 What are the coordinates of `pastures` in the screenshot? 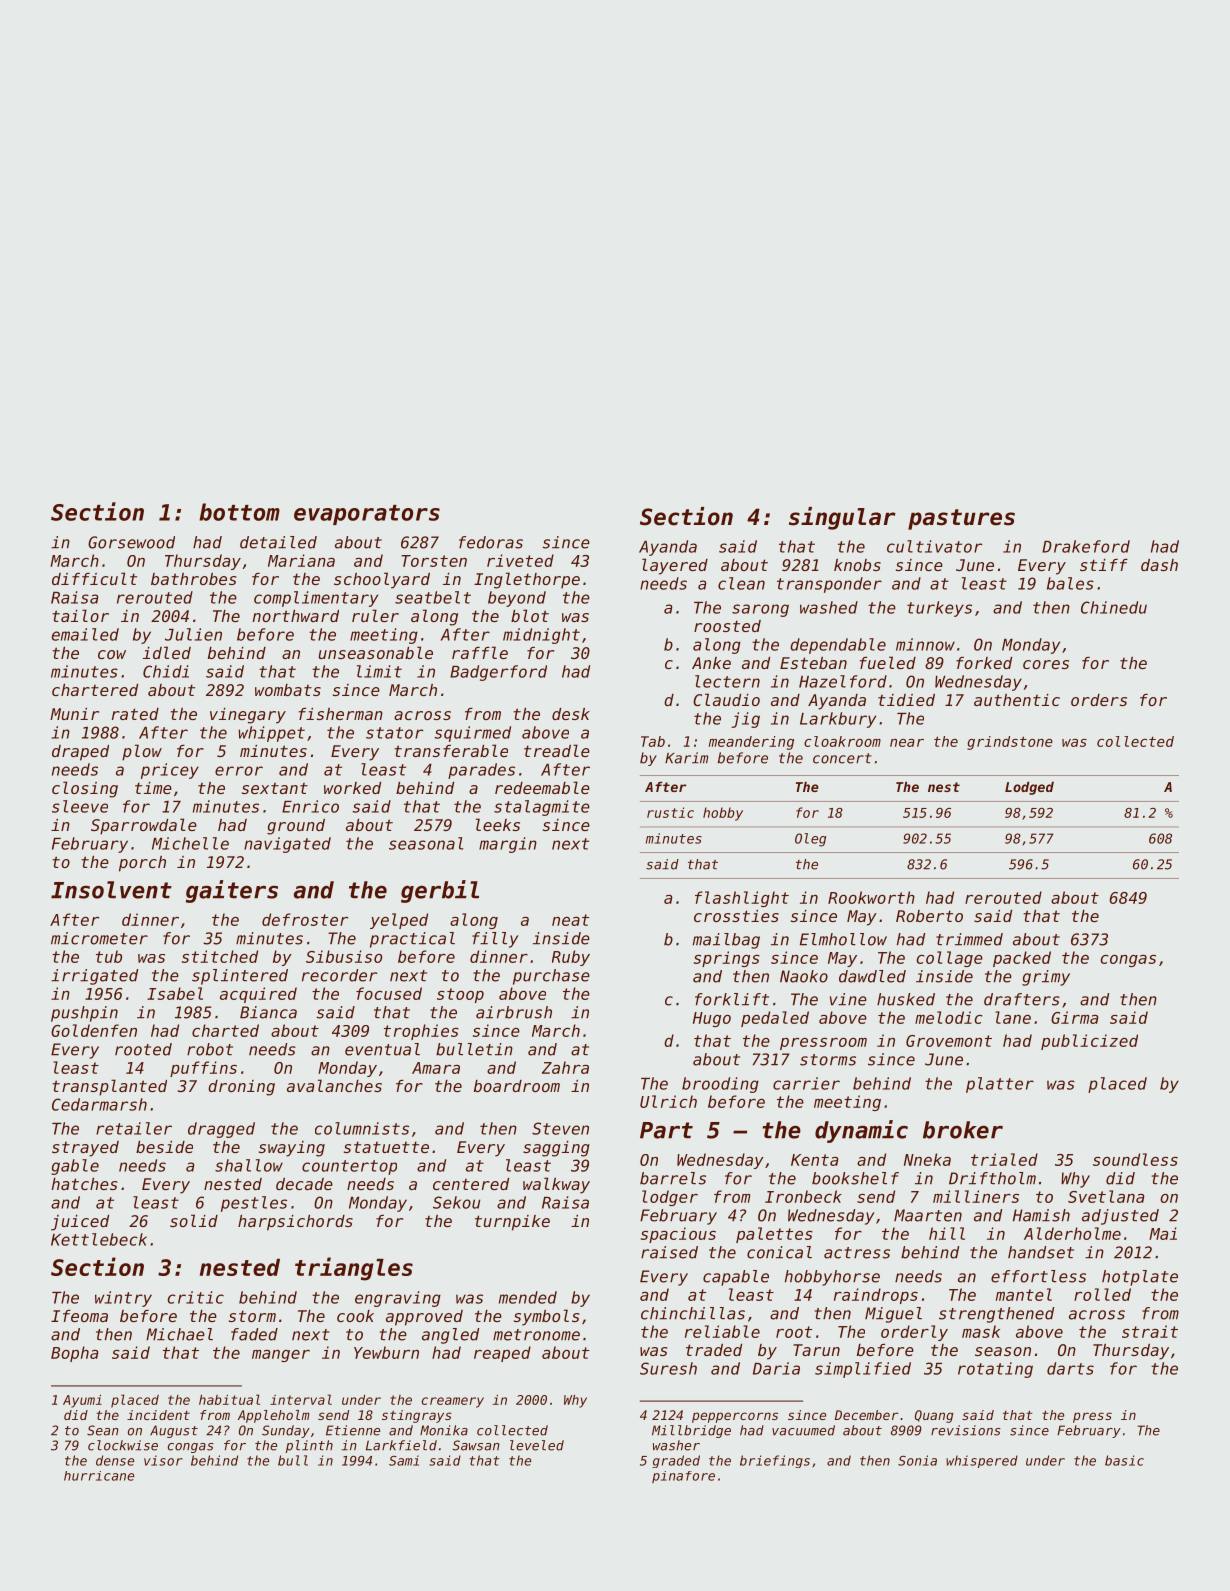 It's located at (961, 519).
